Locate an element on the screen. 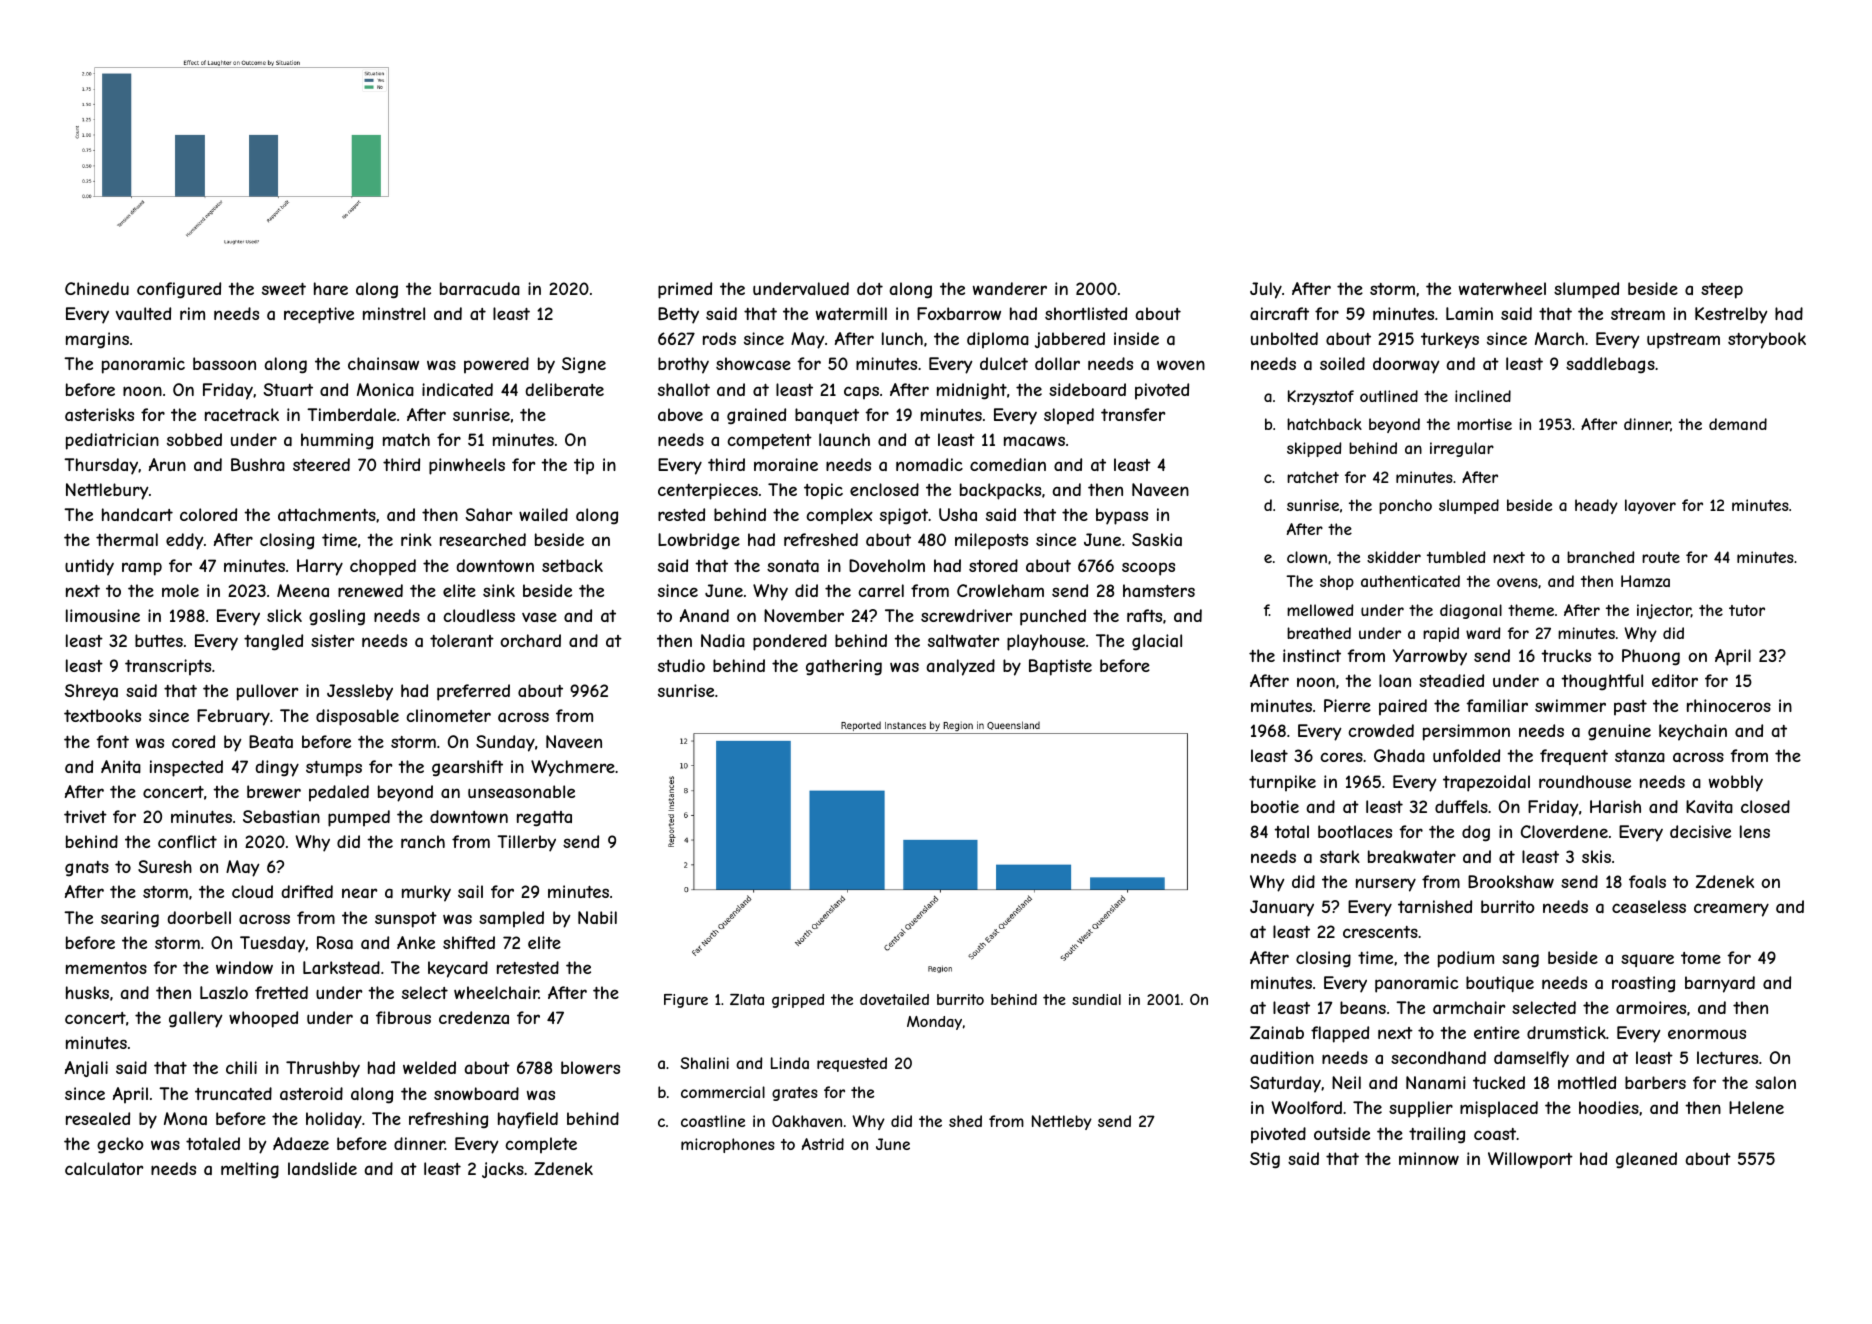 The image size is (1872, 1324). gearshift is located at coordinates (467, 768).
